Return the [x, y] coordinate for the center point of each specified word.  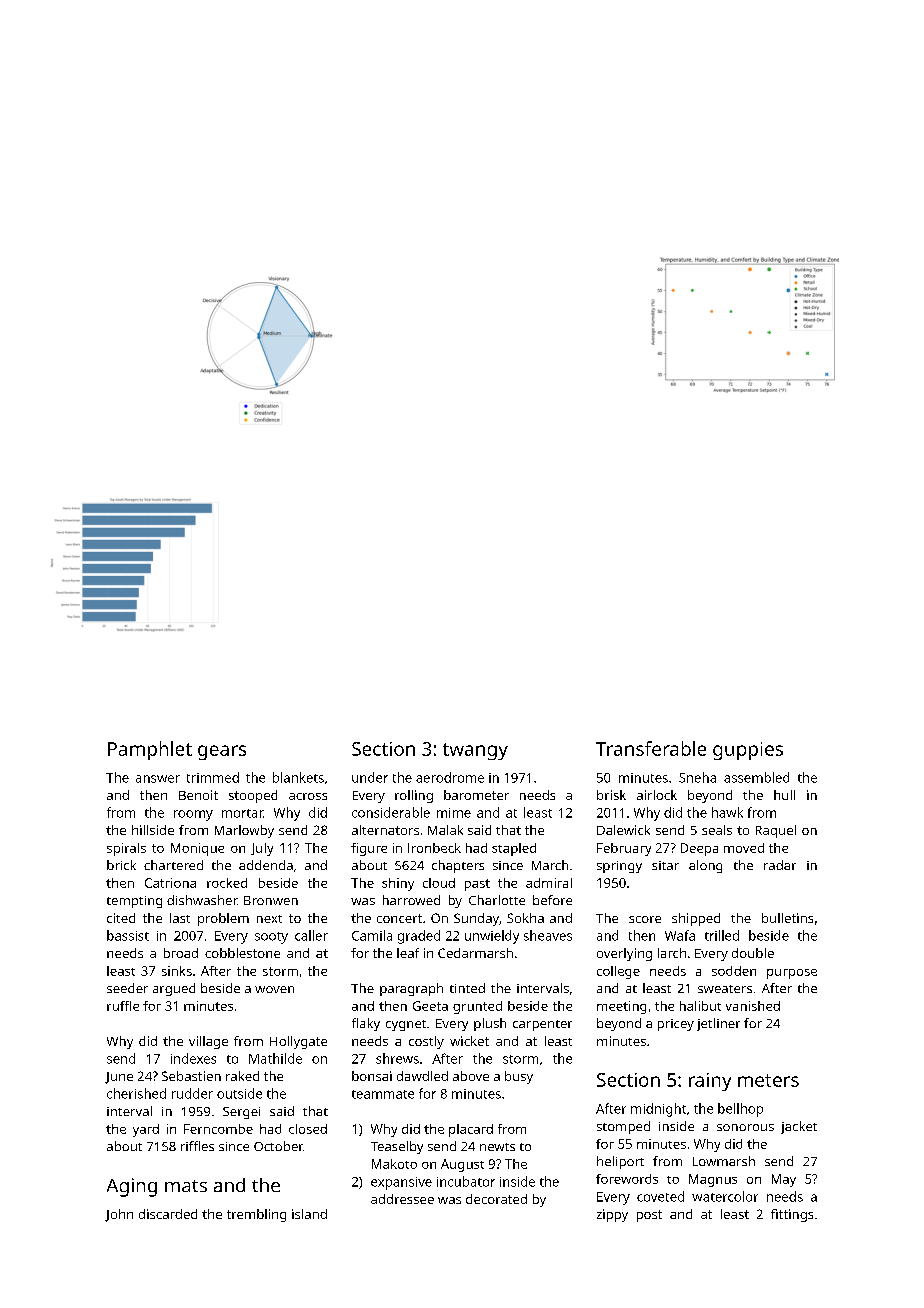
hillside [153, 830]
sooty [271, 938]
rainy [710, 1082]
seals [717, 830]
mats [186, 1186]
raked [242, 1076]
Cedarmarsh [475, 953]
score [645, 919]
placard [471, 1130]
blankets [298, 777]
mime [454, 813]
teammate [383, 1094]
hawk [727, 812]
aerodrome [450, 777]
